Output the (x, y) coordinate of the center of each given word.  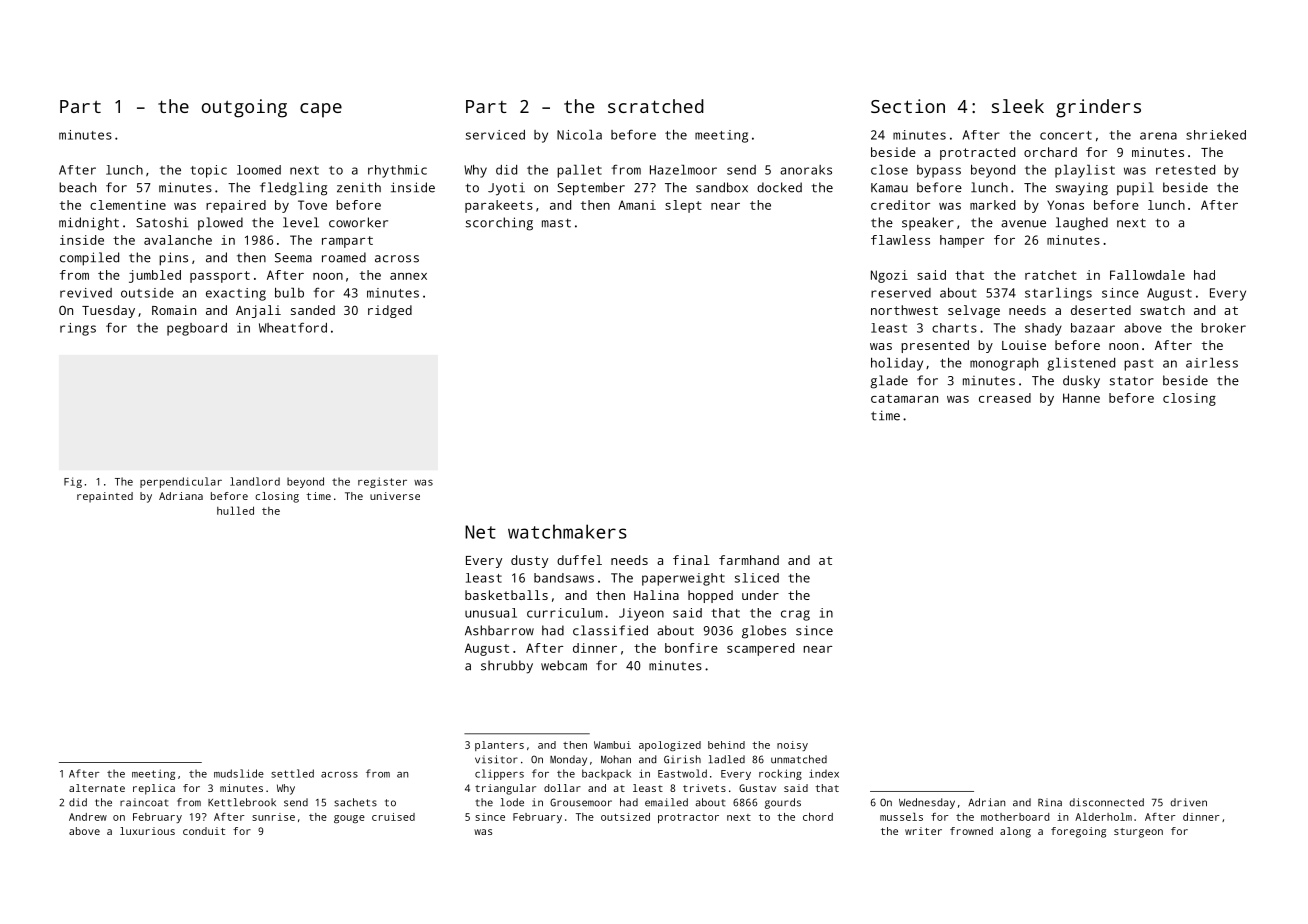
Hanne (1081, 398)
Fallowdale (1147, 275)
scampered (760, 649)
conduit (204, 831)
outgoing (244, 108)
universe (395, 496)
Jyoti (506, 189)
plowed (220, 224)
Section (908, 106)
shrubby (507, 667)
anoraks (806, 170)
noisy (792, 746)
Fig (73, 482)
